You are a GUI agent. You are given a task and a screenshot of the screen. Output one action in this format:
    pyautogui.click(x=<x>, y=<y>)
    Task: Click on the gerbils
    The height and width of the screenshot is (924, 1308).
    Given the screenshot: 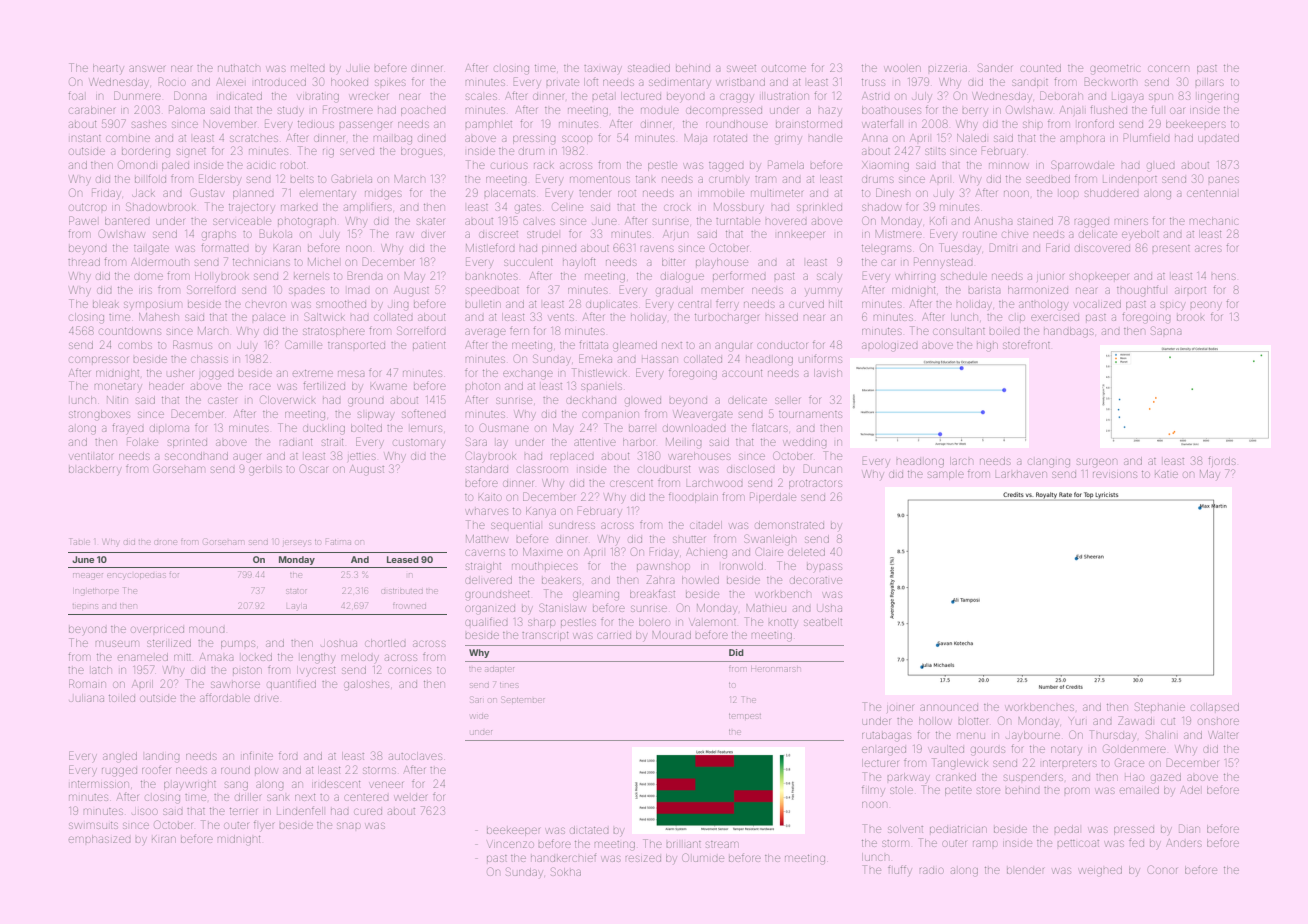 What is the action you would take?
    pyautogui.click(x=265, y=470)
